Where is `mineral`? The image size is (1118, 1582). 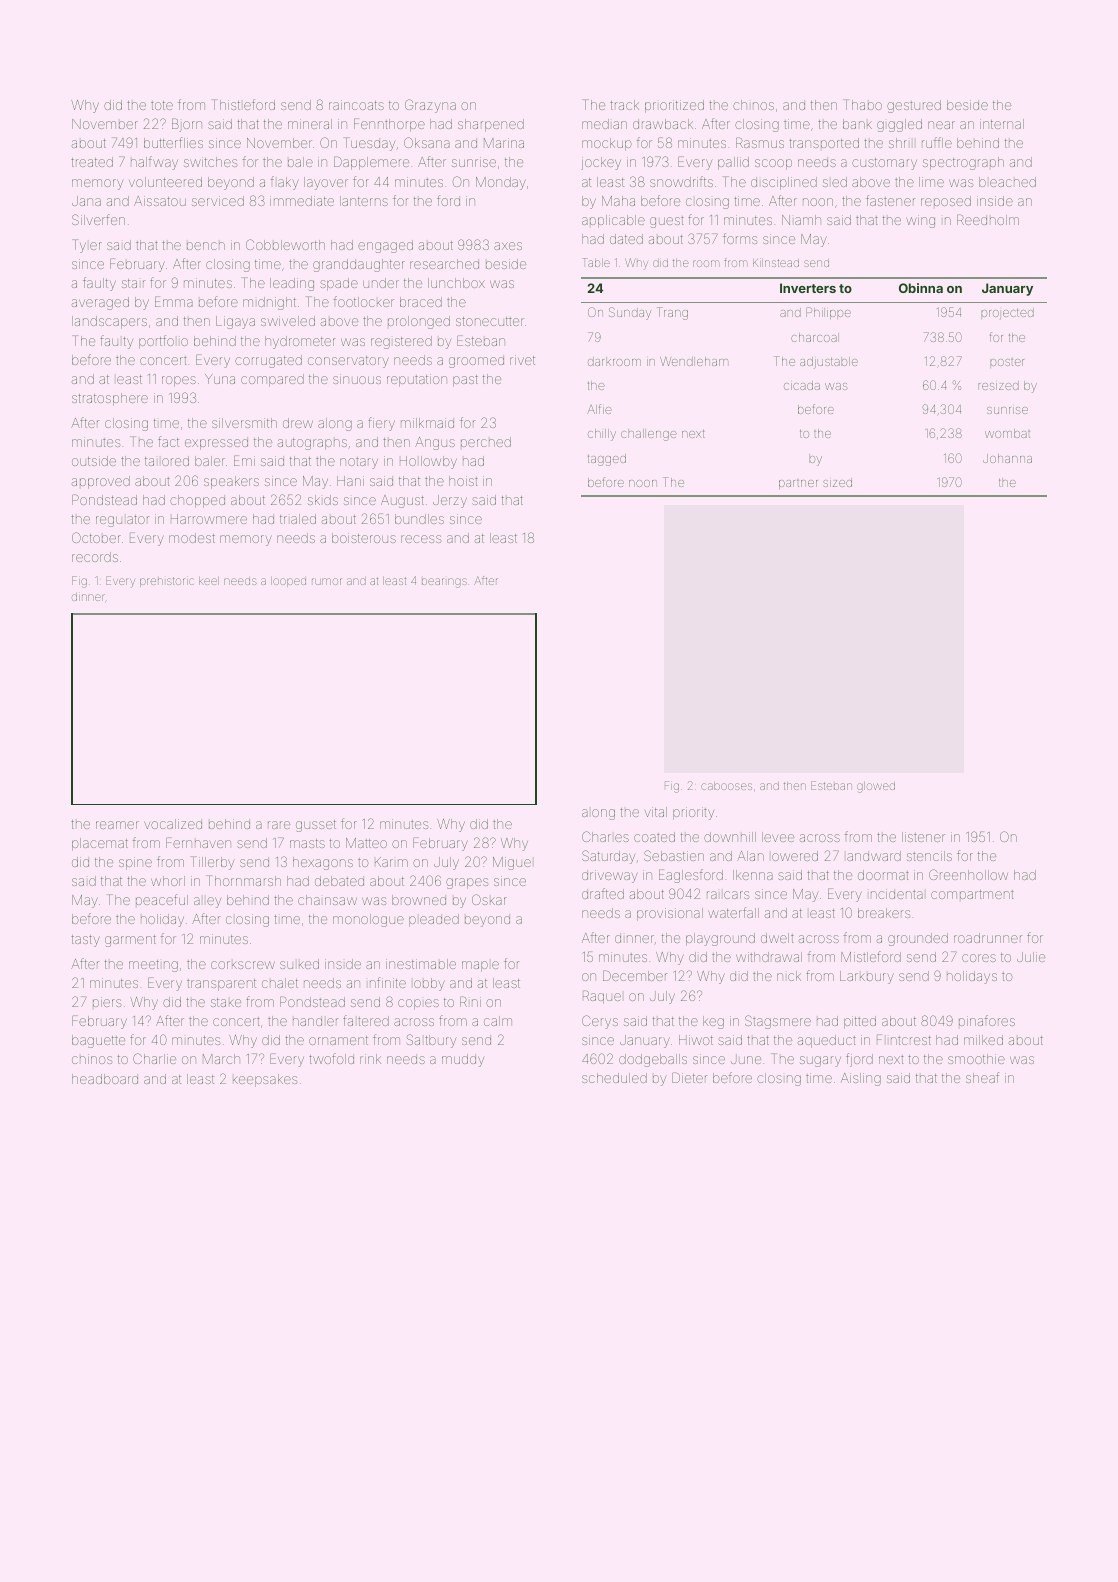 mineral is located at coordinates (310, 124).
